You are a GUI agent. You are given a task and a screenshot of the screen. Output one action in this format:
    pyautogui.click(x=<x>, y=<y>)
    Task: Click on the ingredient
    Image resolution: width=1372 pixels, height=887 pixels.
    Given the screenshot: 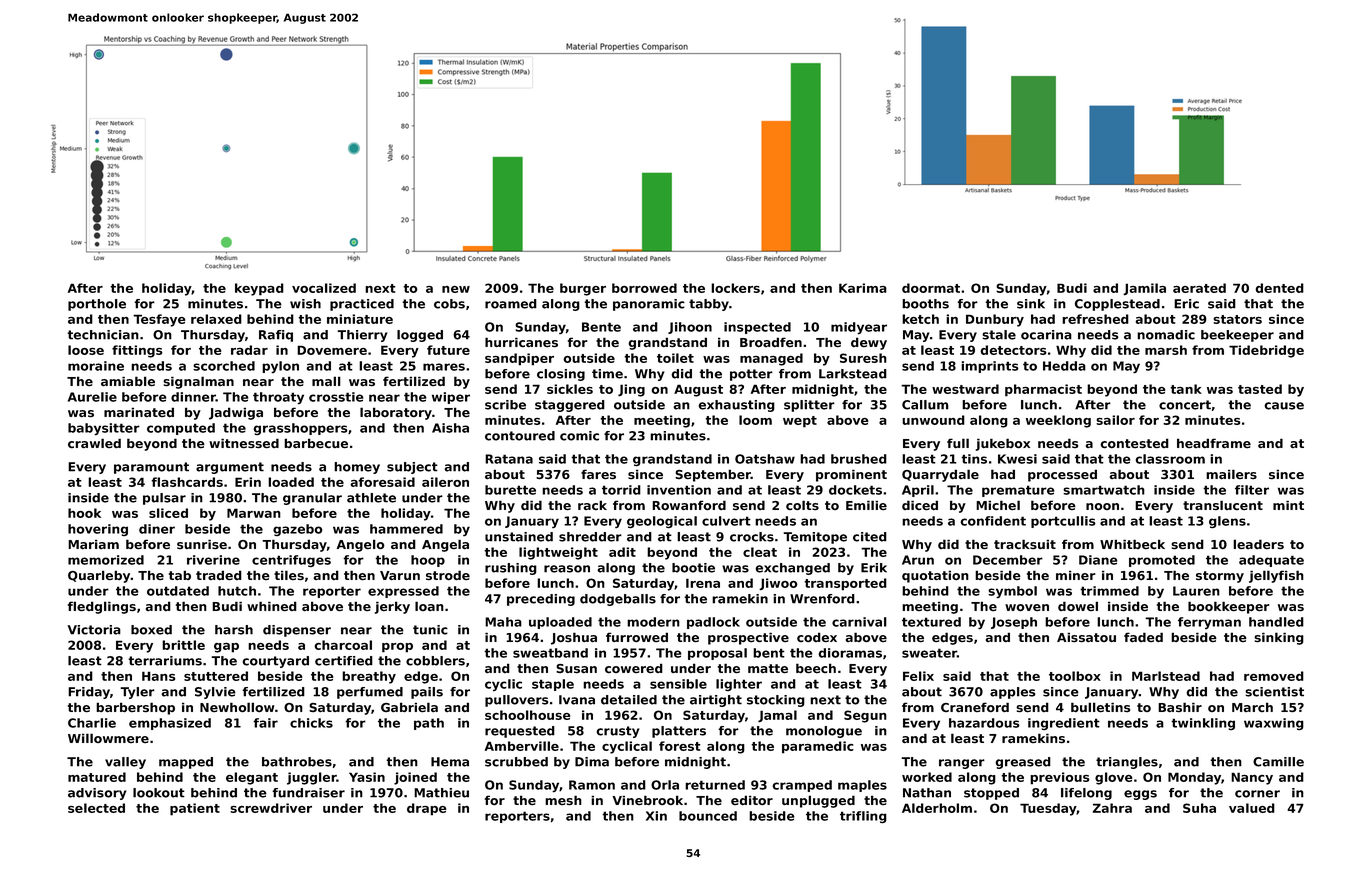 What is the action you would take?
    pyautogui.click(x=1064, y=724)
